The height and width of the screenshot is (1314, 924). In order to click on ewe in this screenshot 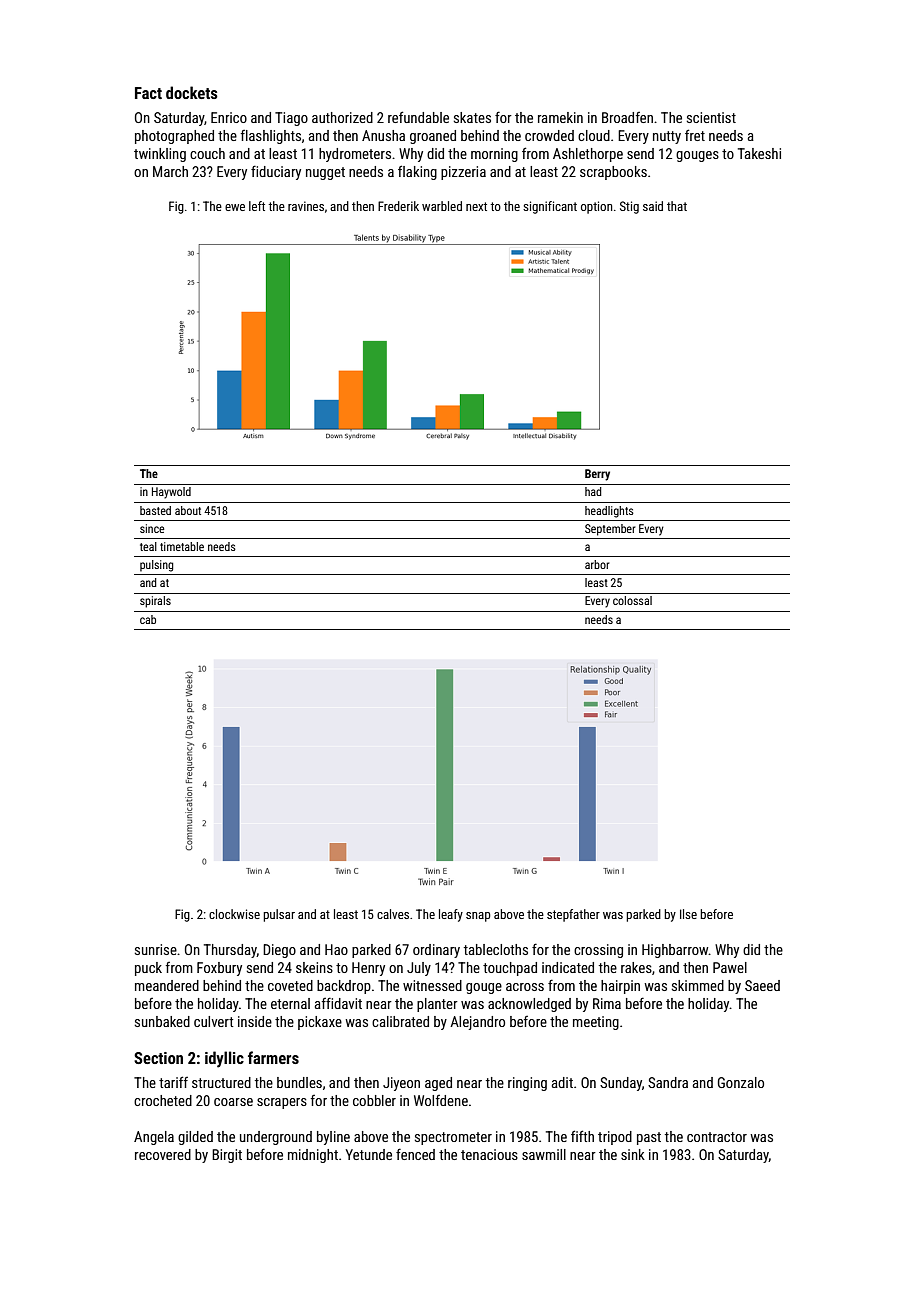, I will do `click(235, 207)`.
